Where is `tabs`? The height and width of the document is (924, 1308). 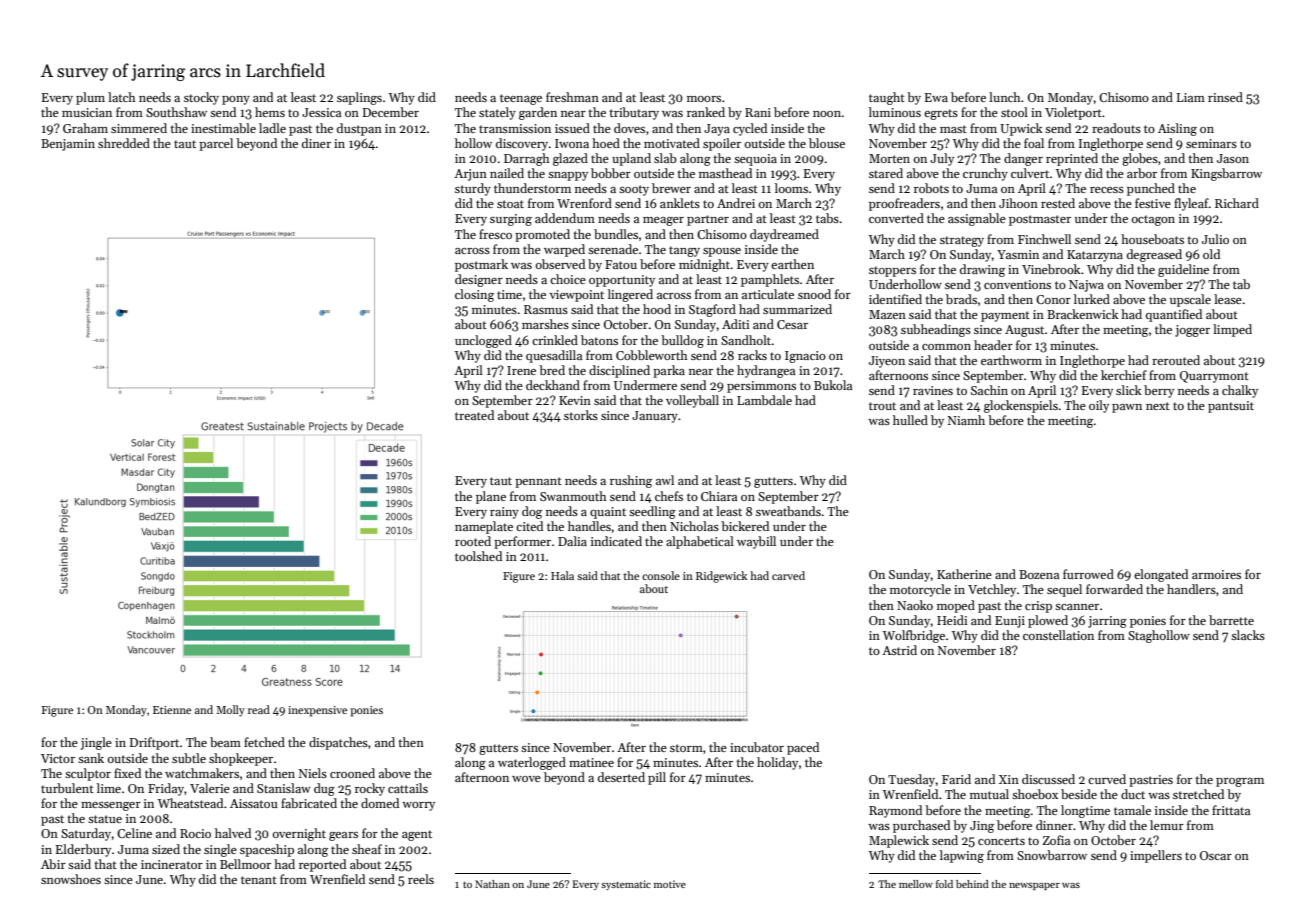
tabs is located at coordinates (827, 218).
